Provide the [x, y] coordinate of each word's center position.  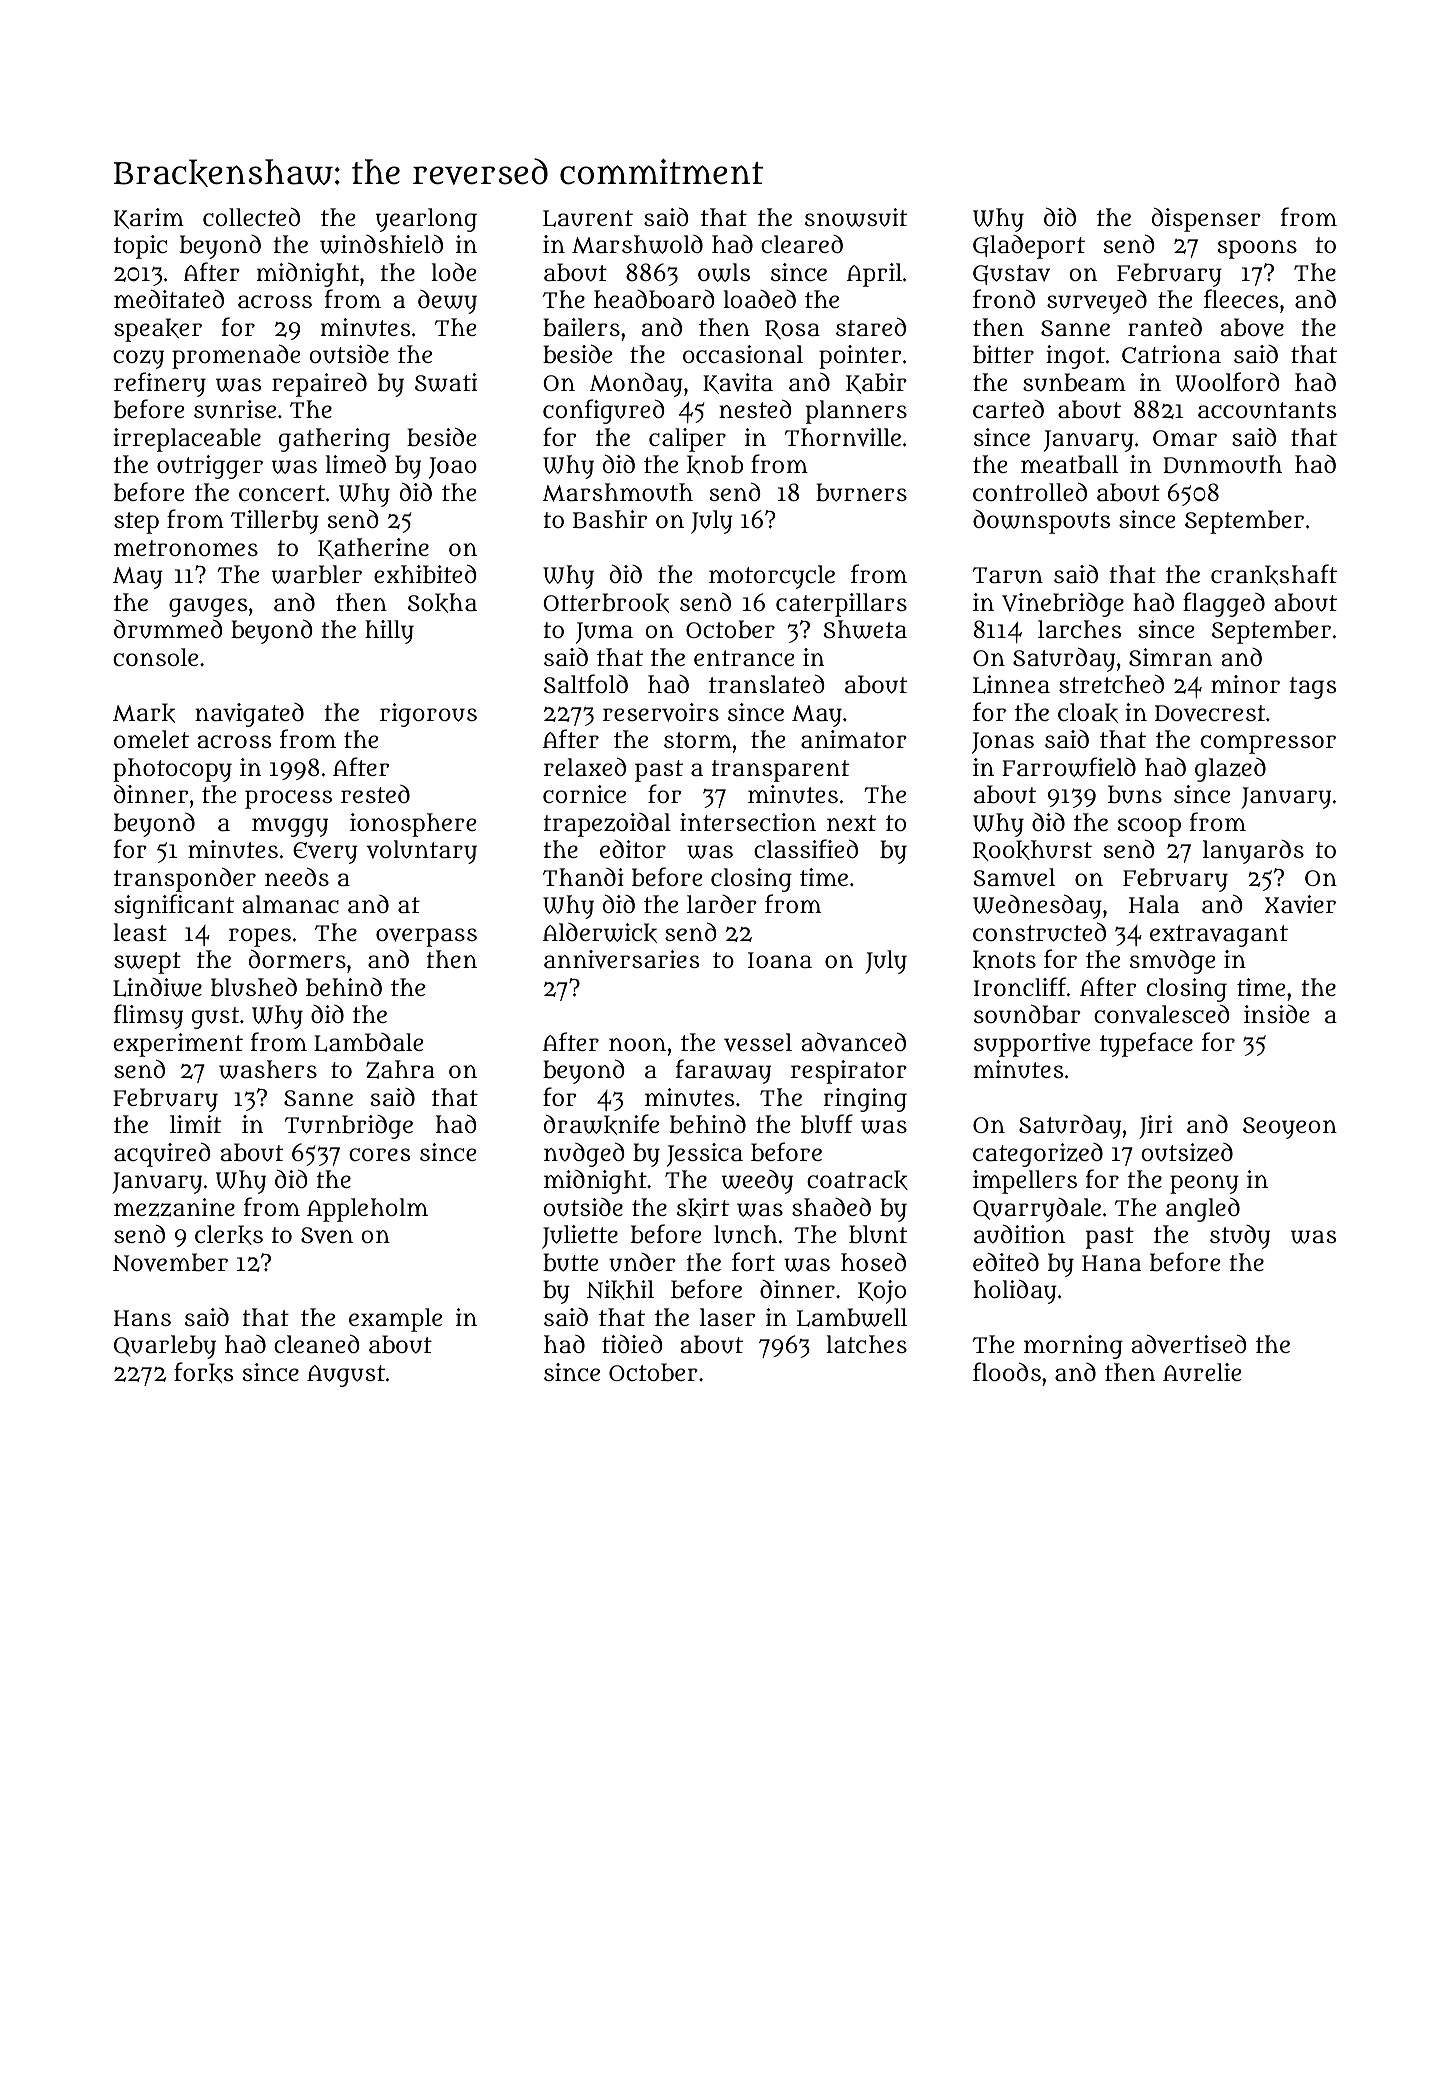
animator [854, 739]
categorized [1038, 1155]
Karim [149, 218]
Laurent [588, 218]
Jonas [1003, 743]
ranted [1165, 327]
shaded [831, 1207]
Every [325, 853]
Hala [1154, 904]
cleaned [317, 1343]
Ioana [780, 960]
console [155, 657]
